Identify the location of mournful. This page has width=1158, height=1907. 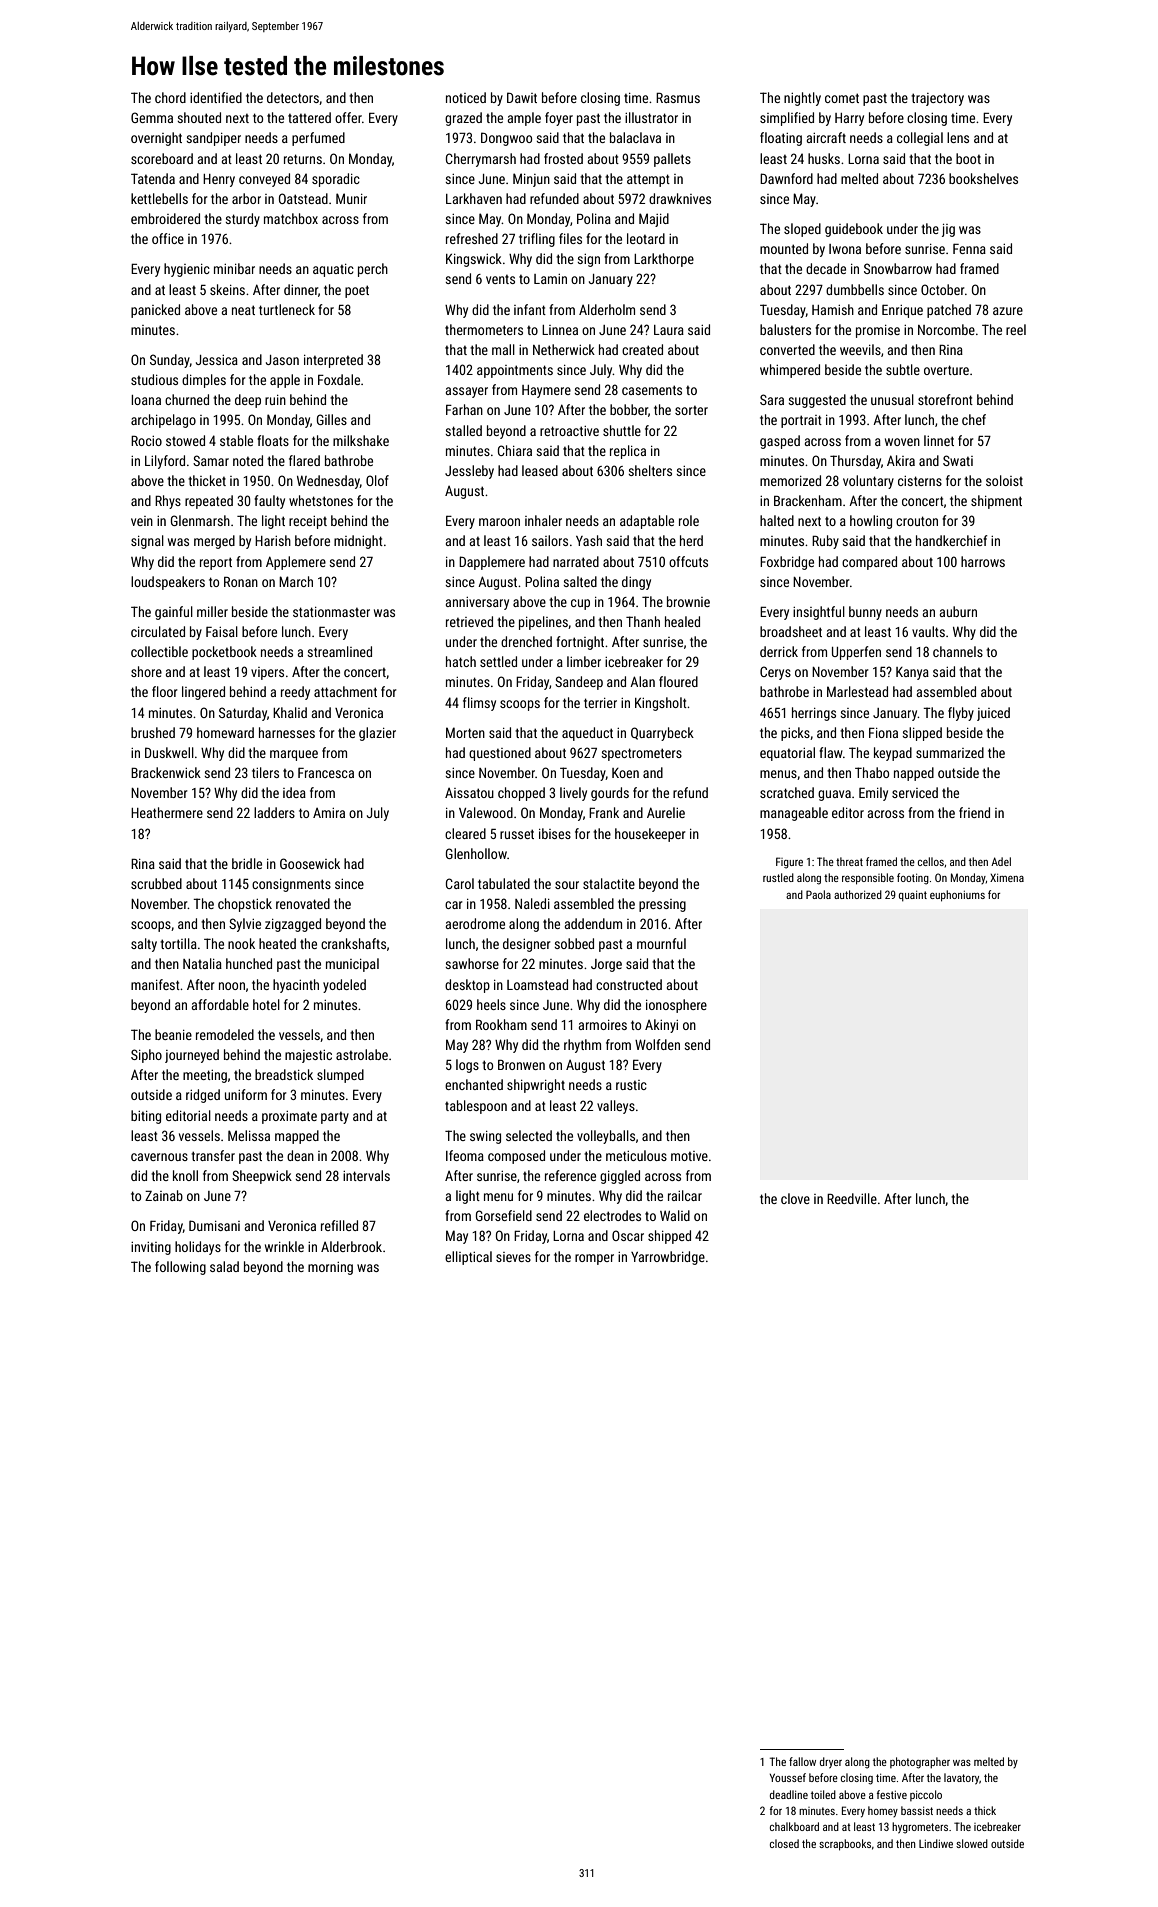
(661, 943).
